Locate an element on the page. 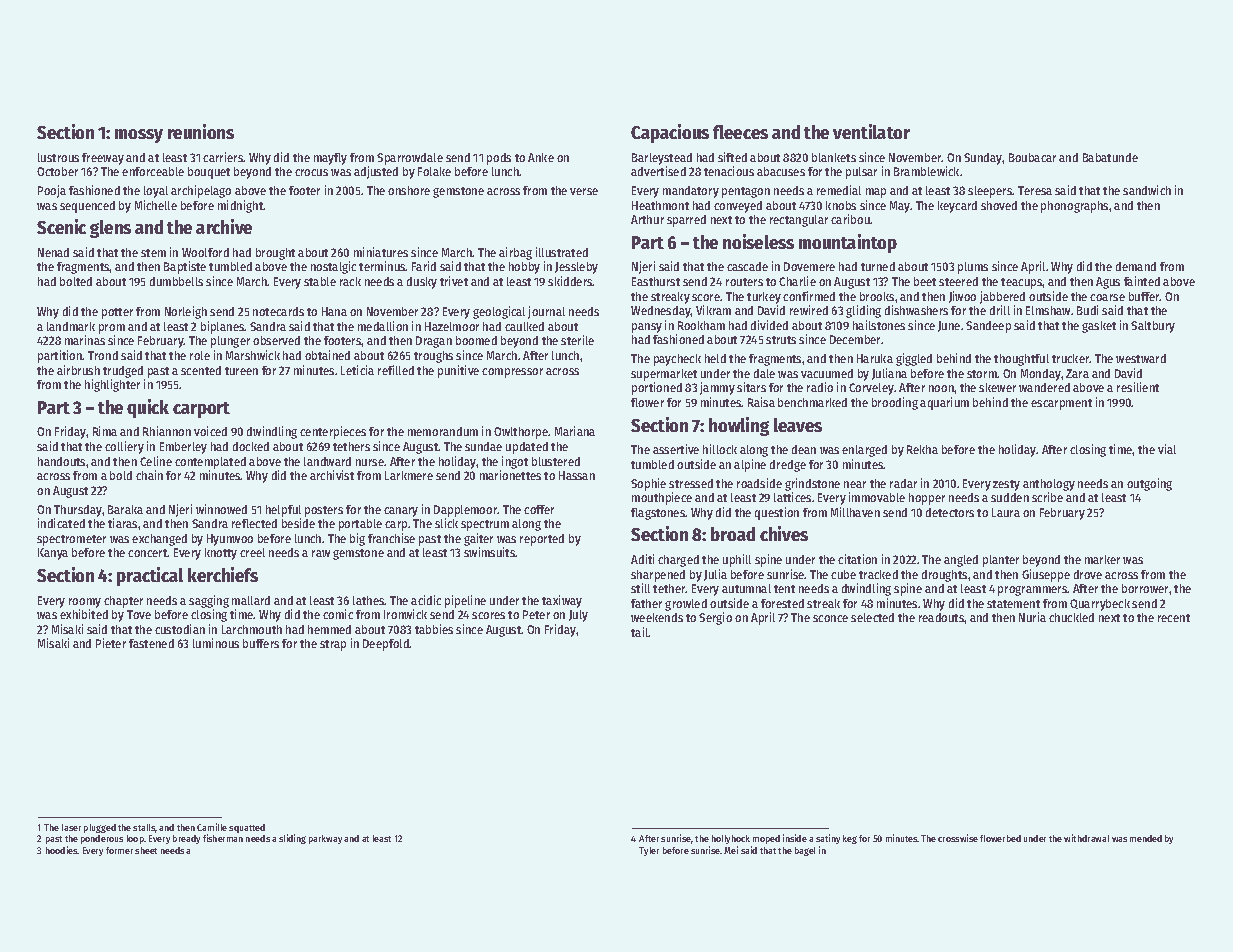  ventilator is located at coordinates (871, 131).
